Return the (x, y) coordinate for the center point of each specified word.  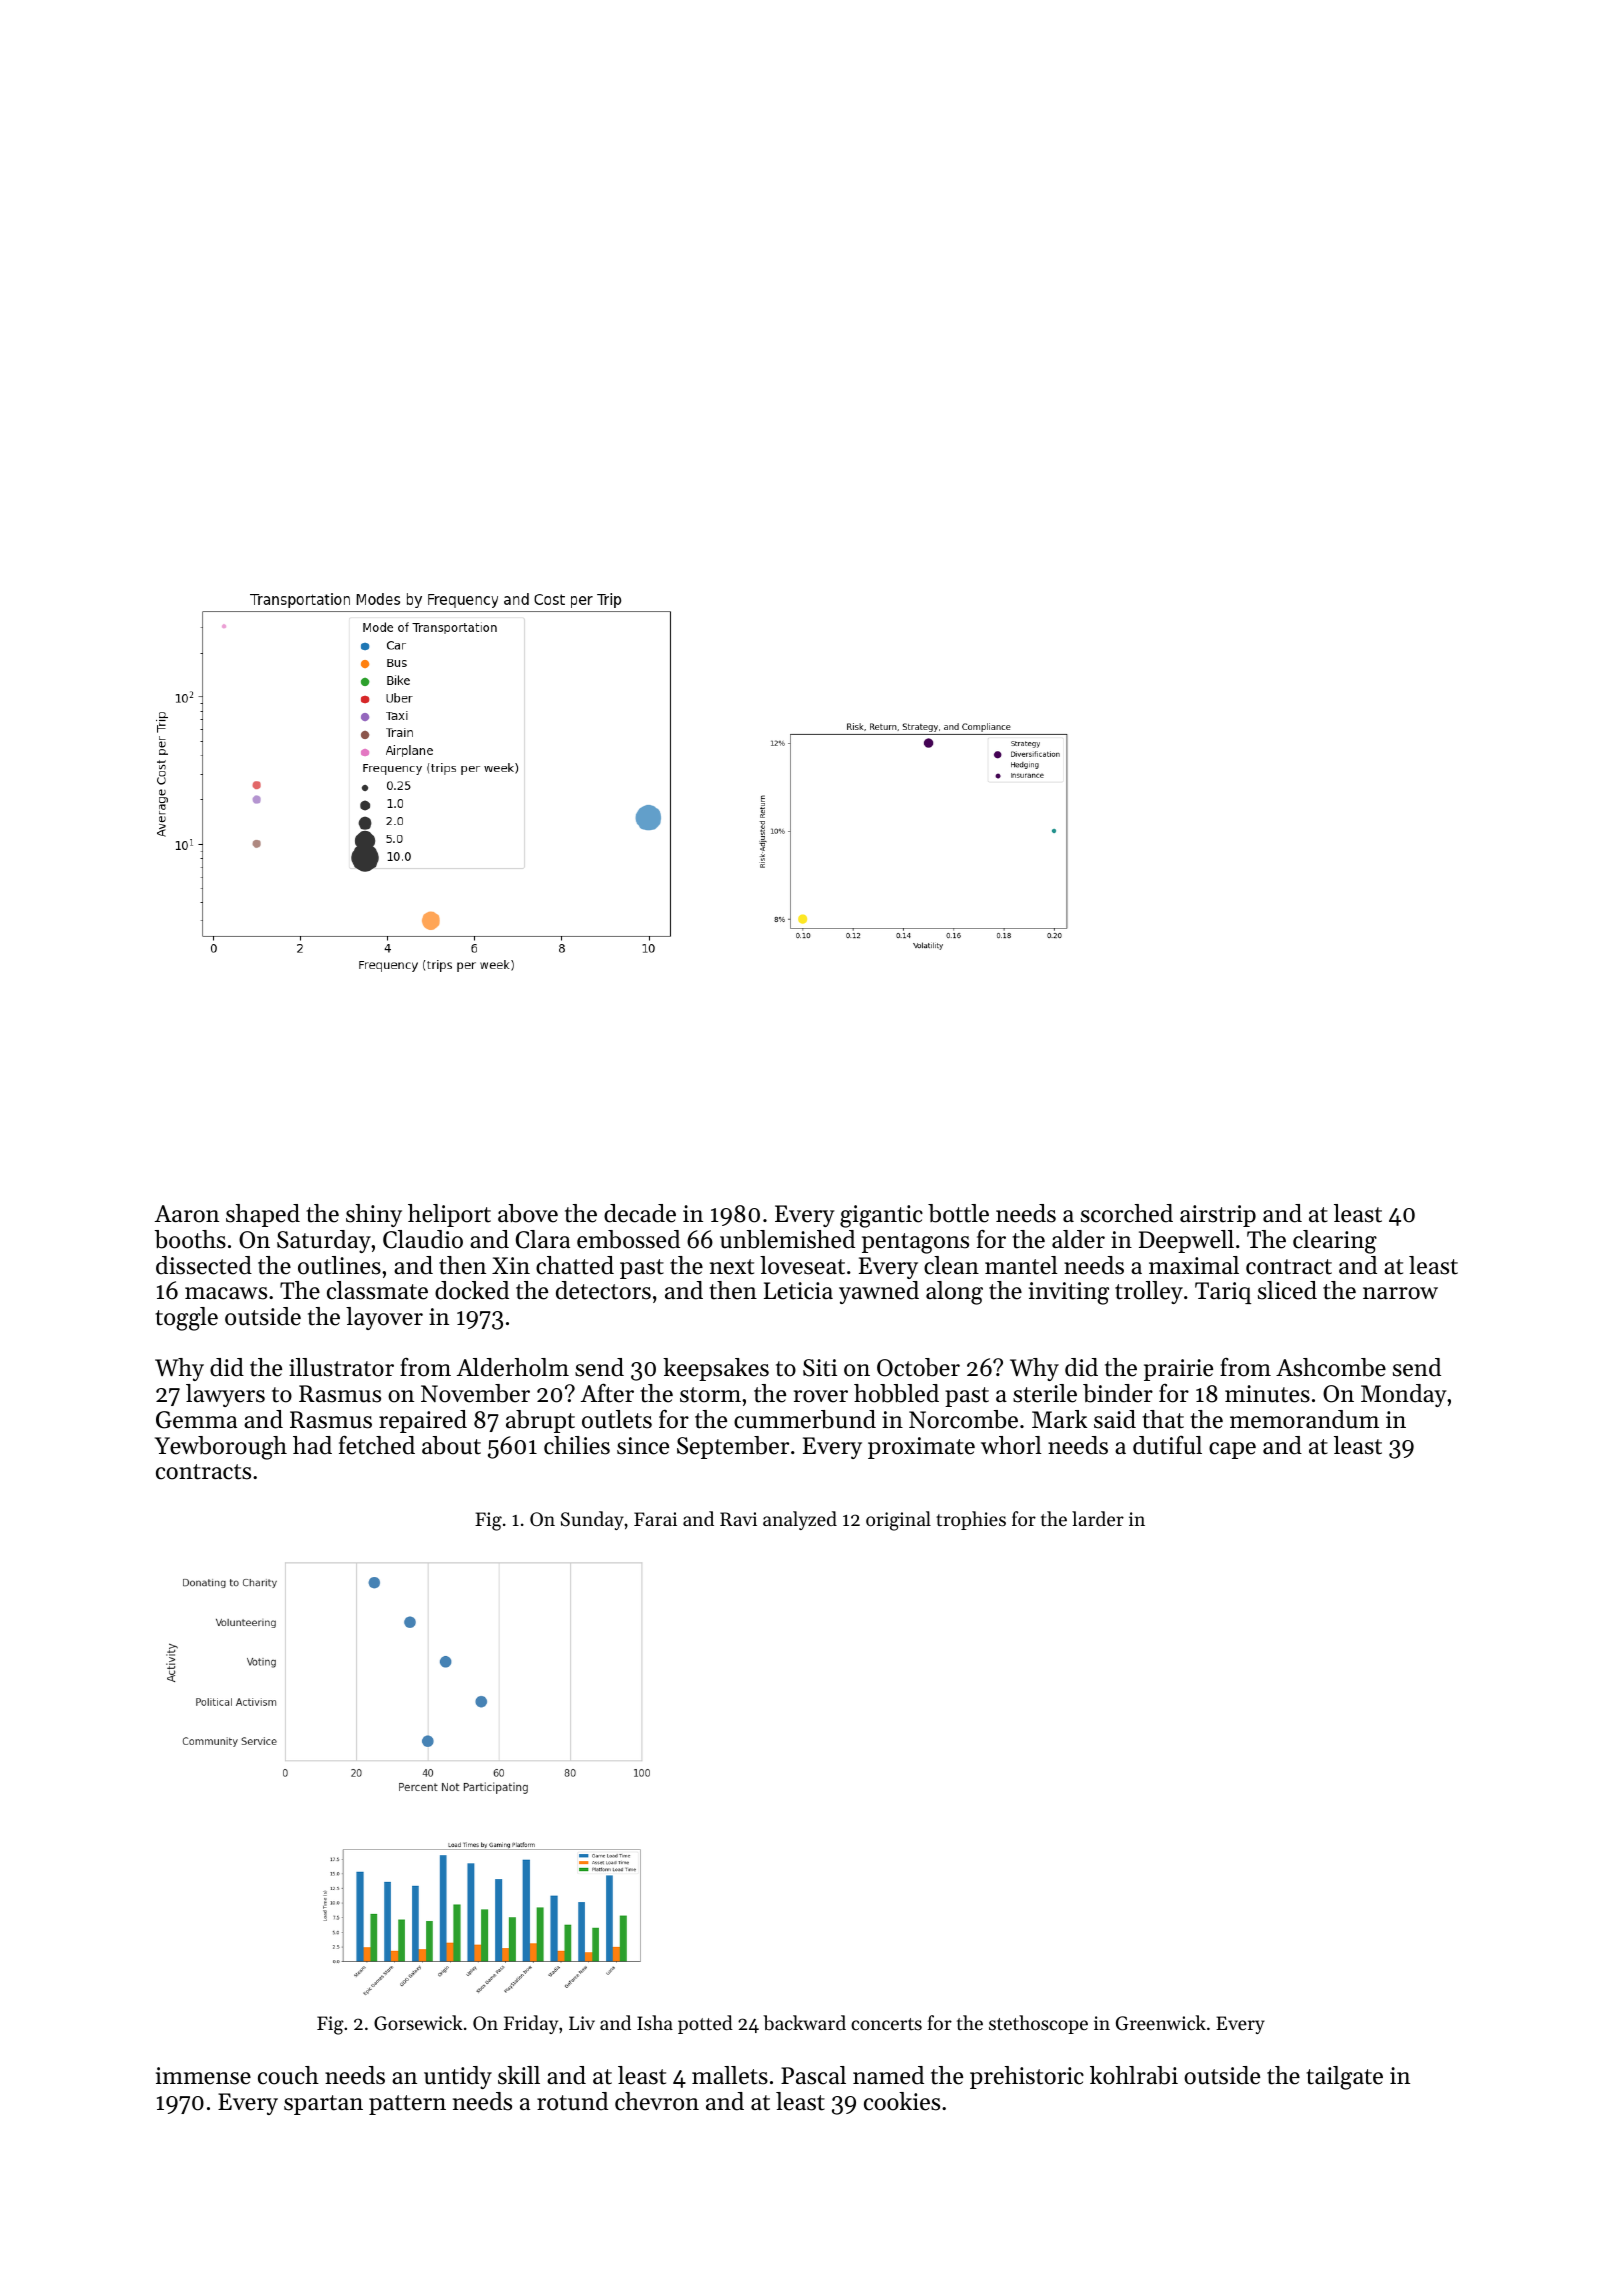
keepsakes (716, 1369)
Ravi (738, 1519)
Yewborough (221, 1448)
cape (1232, 1450)
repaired (423, 1421)
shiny (374, 1215)
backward (804, 2023)
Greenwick (1161, 2023)
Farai (655, 1519)
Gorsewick (418, 2023)
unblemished (787, 1239)
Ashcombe (1331, 1367)
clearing (1335, 1242)
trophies (971, 1520)
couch (288, 2075)
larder (1098, 1518)
